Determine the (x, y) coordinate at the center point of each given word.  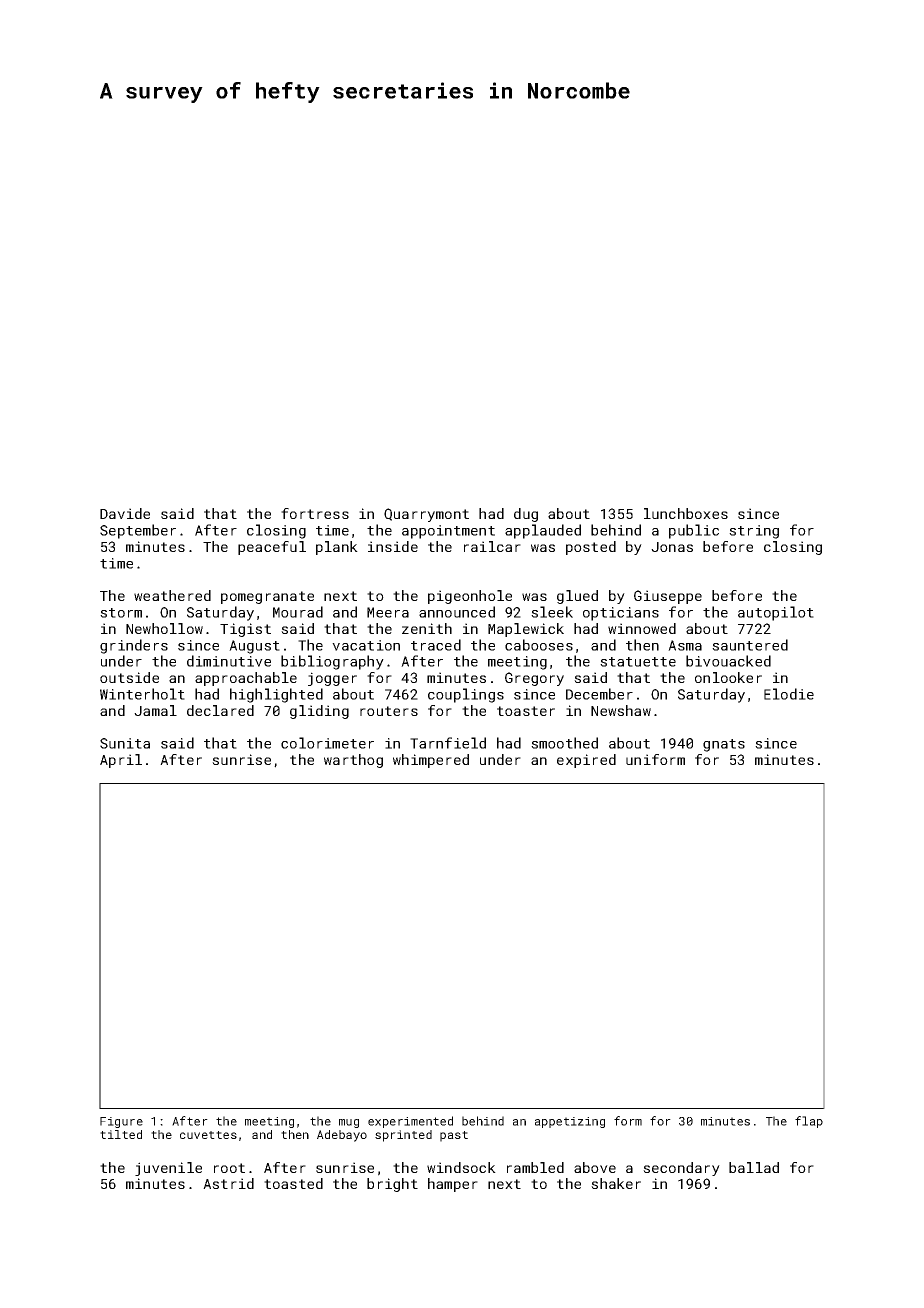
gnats (724, 745)
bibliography (332, 662)
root (229, 1168)
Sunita (125, 743)
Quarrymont (426, 515)
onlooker (728, 677)
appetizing (570, 1122)
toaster (526, 711)
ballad (754, 1167)
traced (436, 645)
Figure (121, 1122)
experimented (410, 1122)
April (121, 761)
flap (809, 1122)
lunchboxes (686, 513)
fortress (315, 513)
